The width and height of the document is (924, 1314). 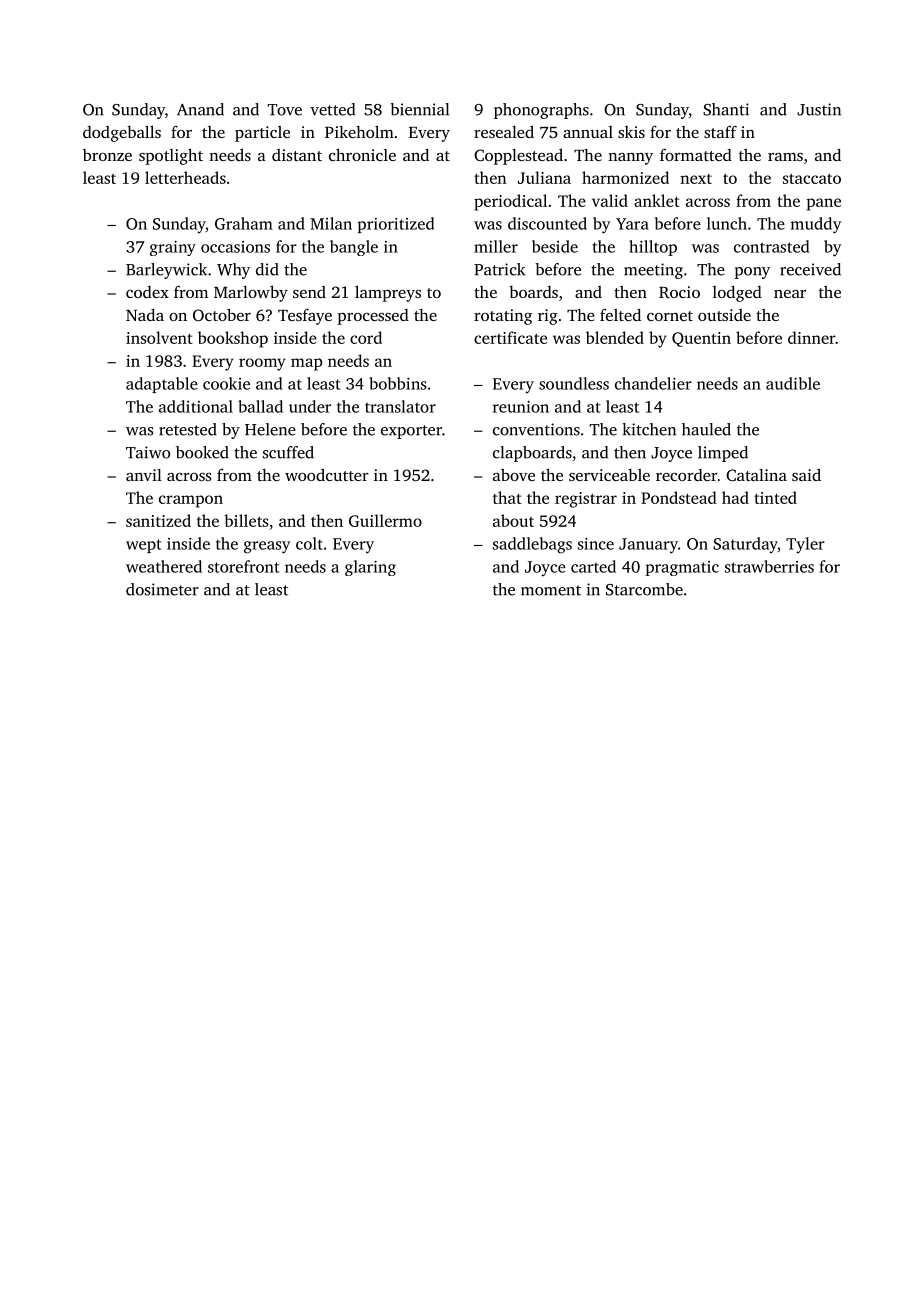 I want to click on phonographs, so click(x=541, y=111).
